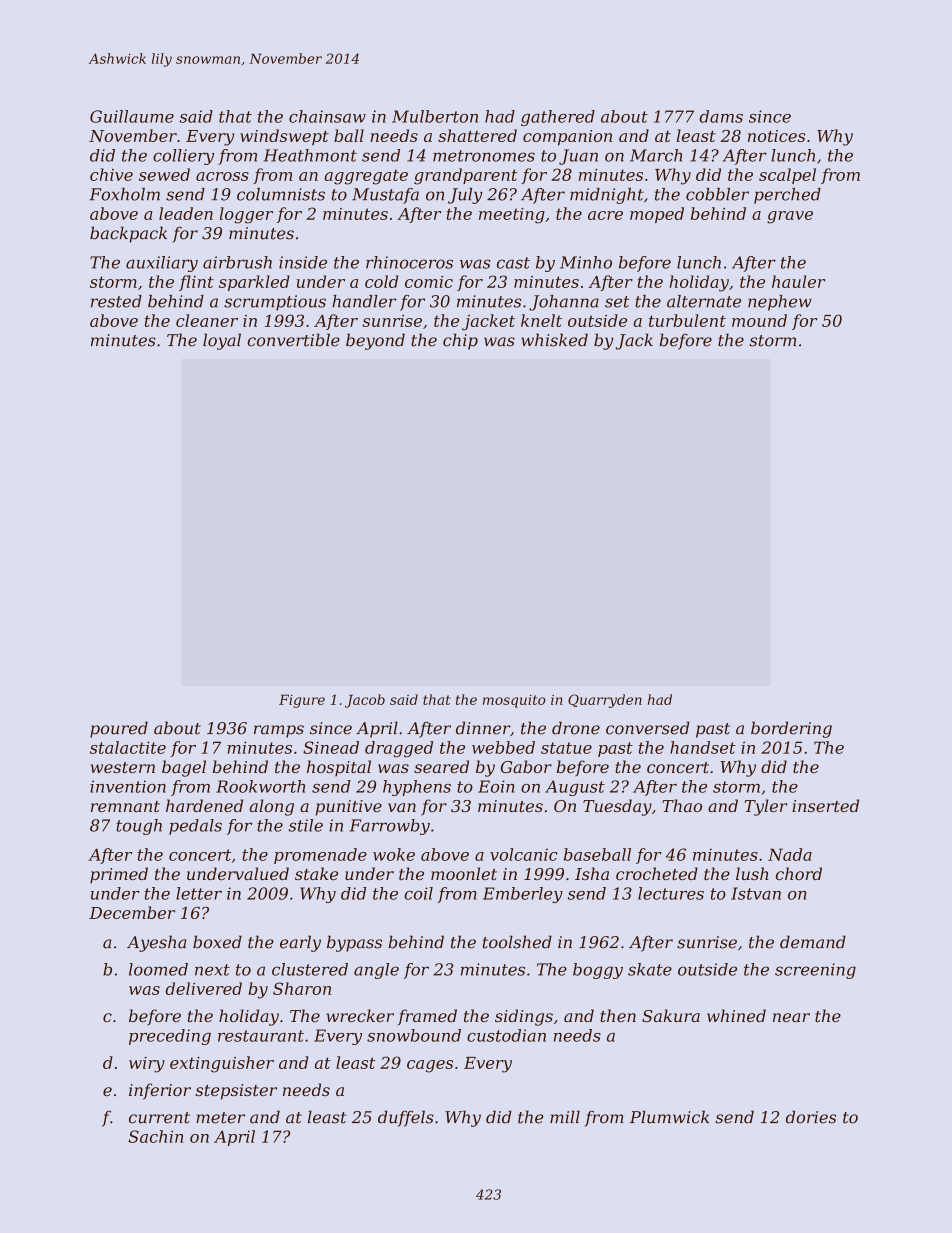  What do you see at coordinates (302, 701) in the screenshot?
I see `Figure` at bounding box center [302, 701].
